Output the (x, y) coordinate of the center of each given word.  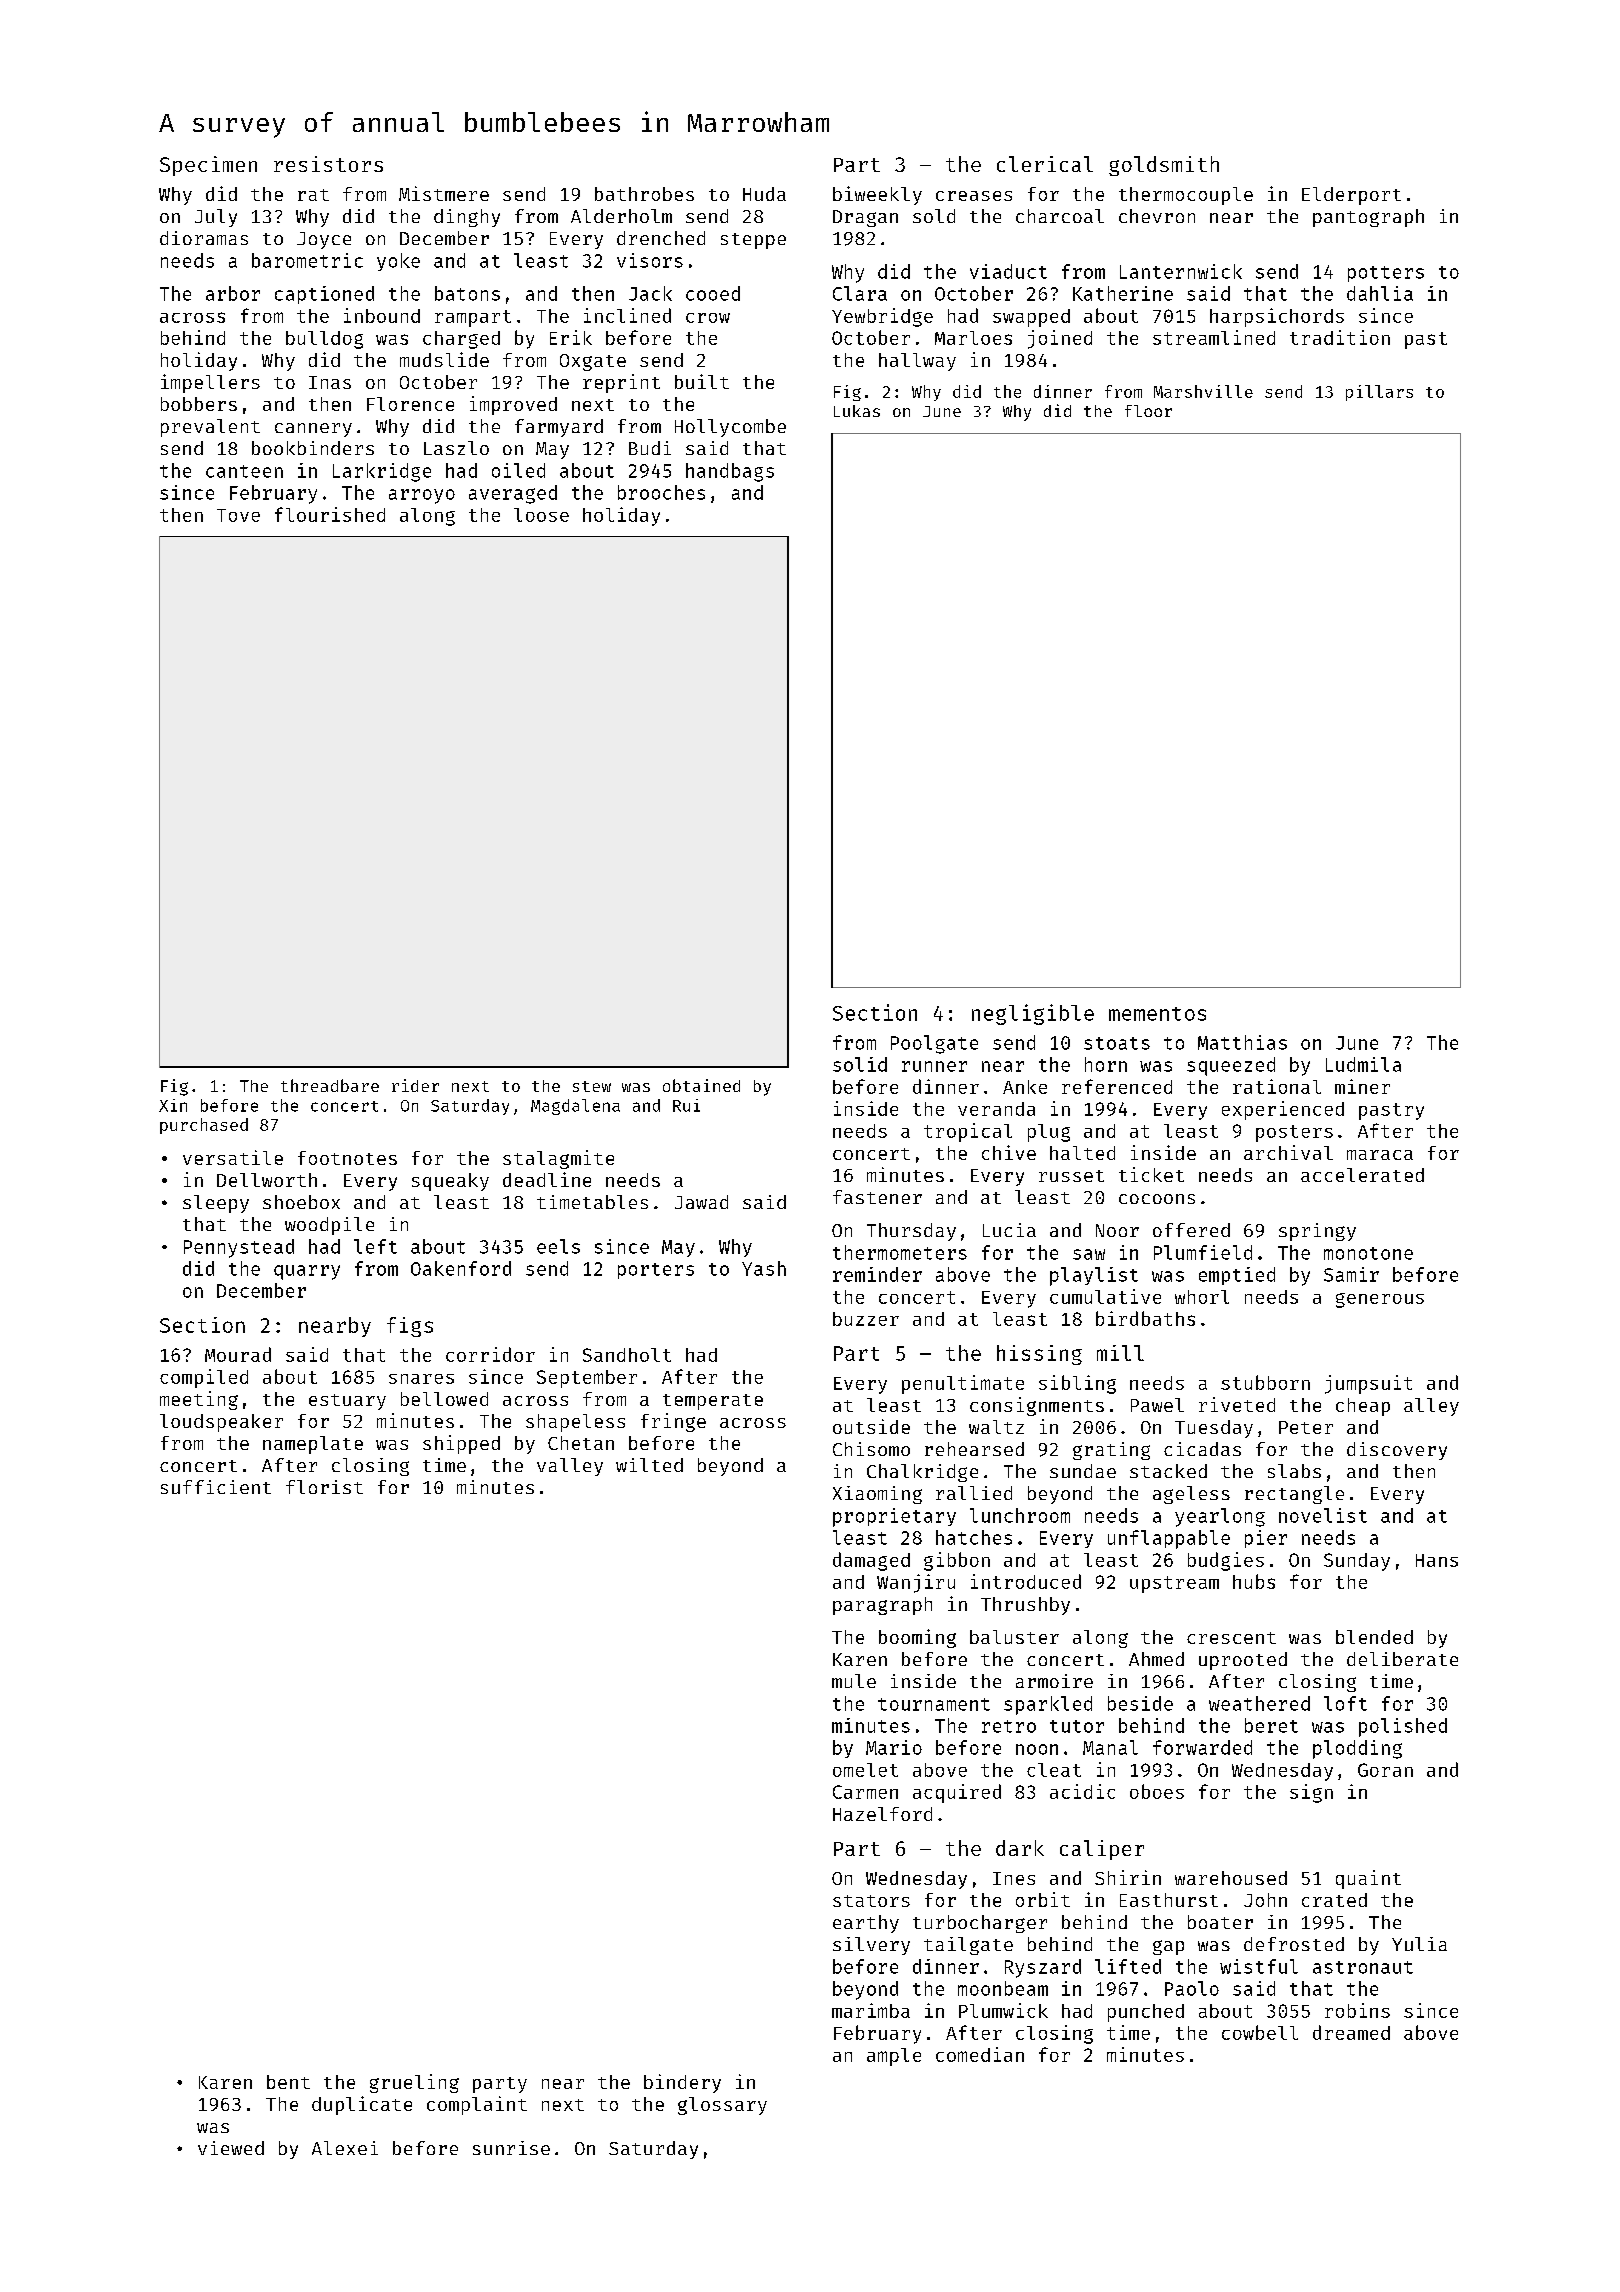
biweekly (877, 195)
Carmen (865, 1792)
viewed (231, 2148)
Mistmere (444, 193)
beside (1140, 1703)
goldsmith (1164, 166)
